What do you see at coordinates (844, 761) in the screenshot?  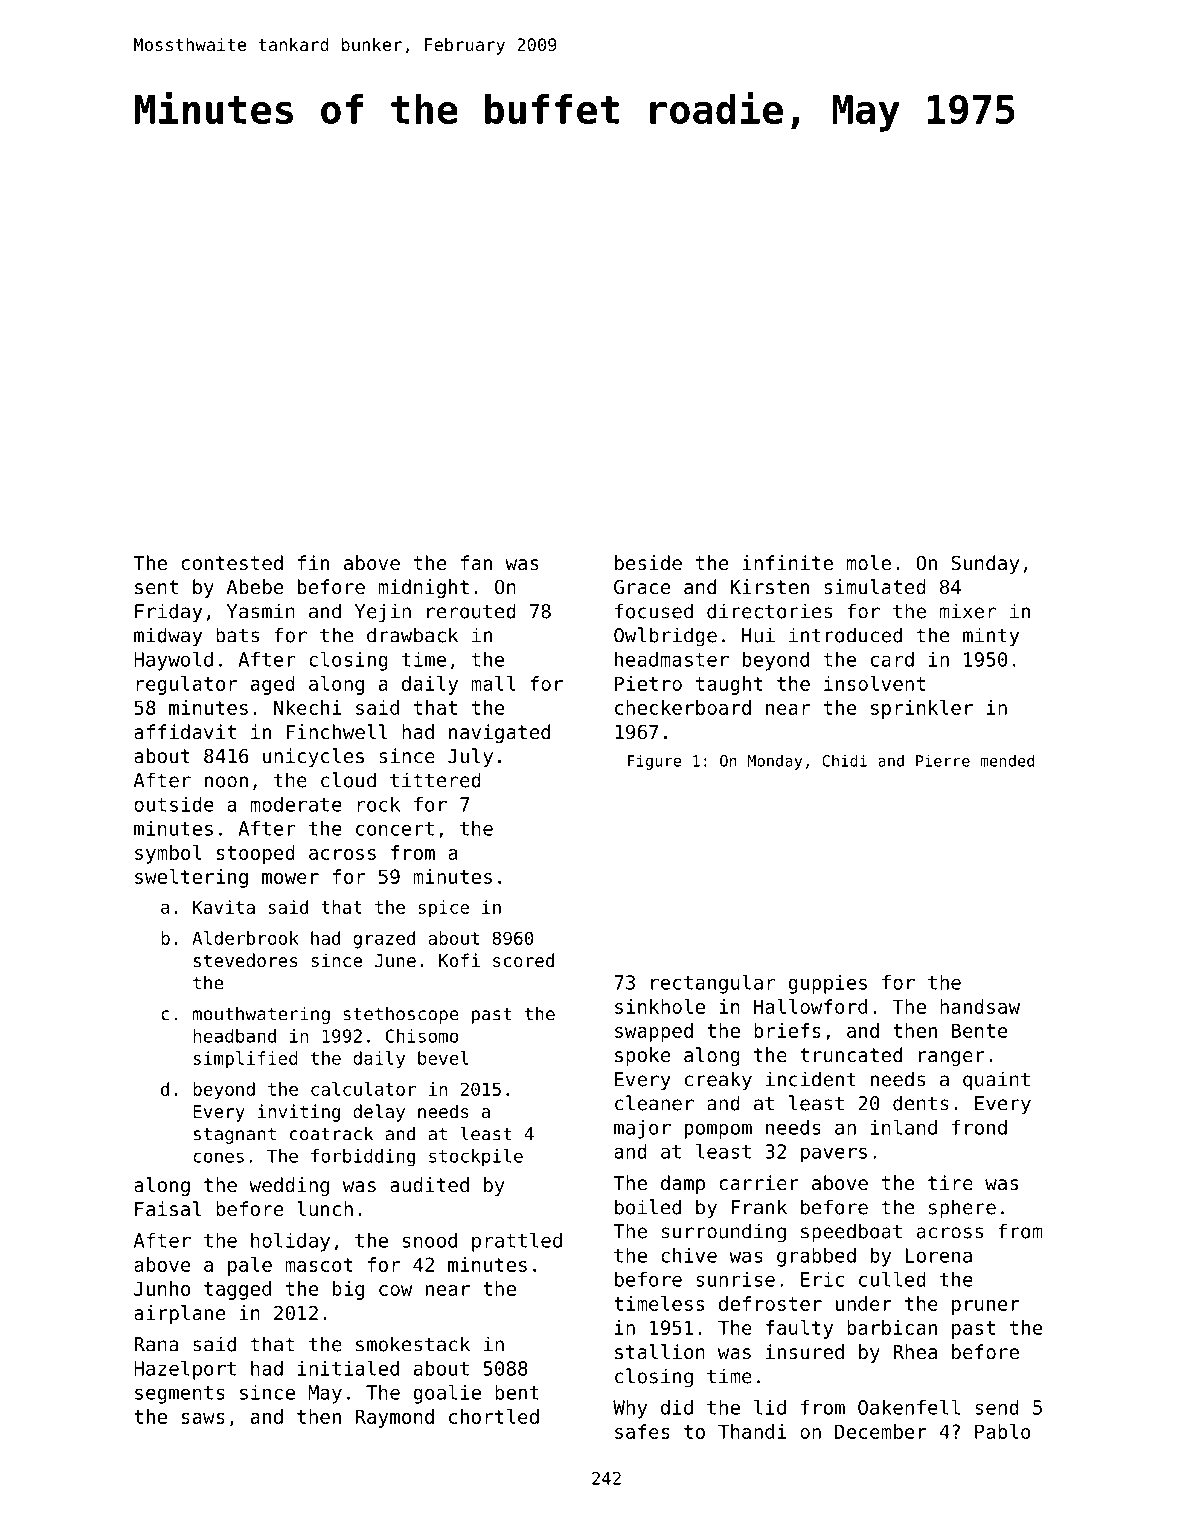 I see `Chidi` at bounding box center [844, 761].
